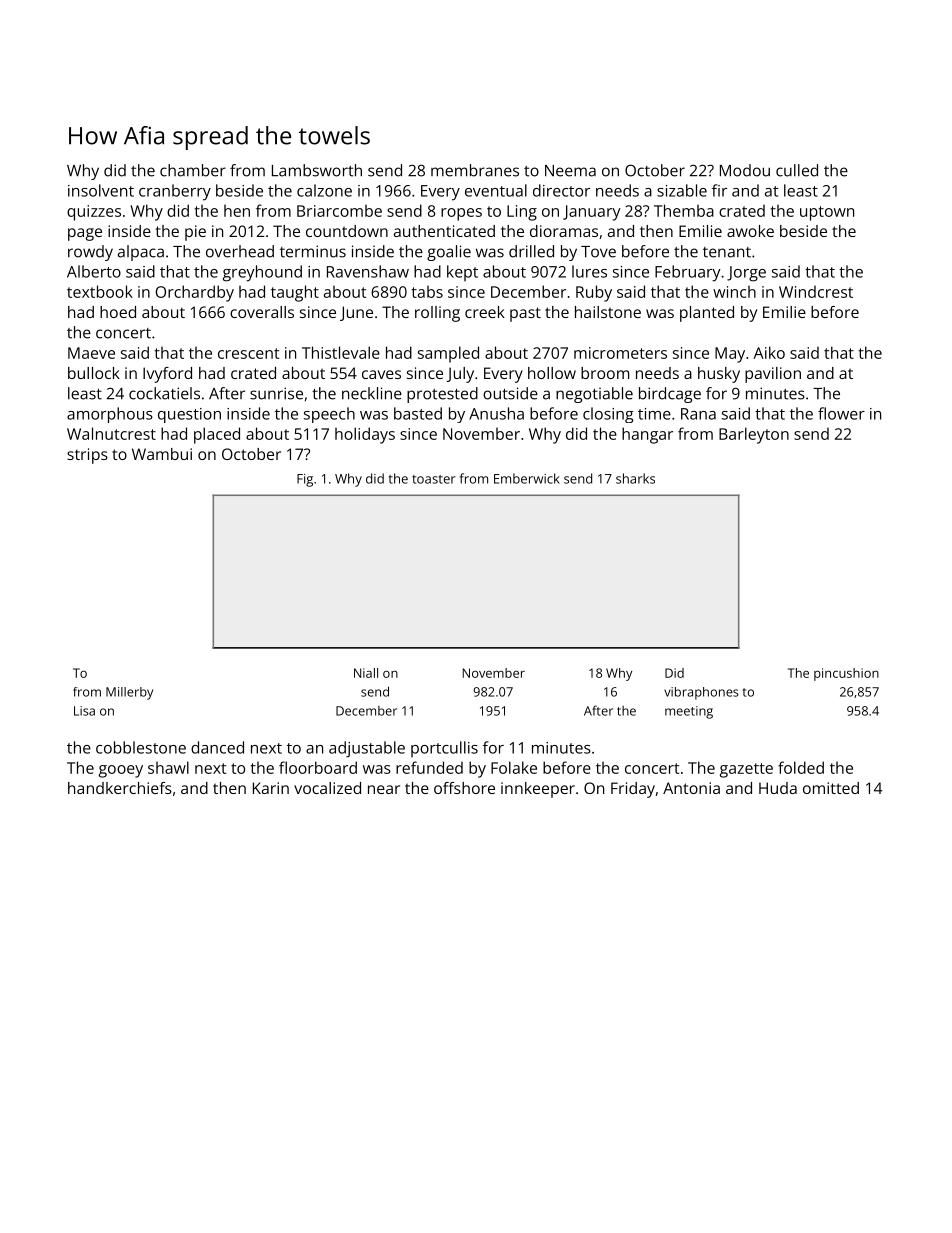 The image size is (952, 1233). What do you see at coordinates (366, 673) in the screenshot?
I see `Niall` at bounding box center [366, 673].
